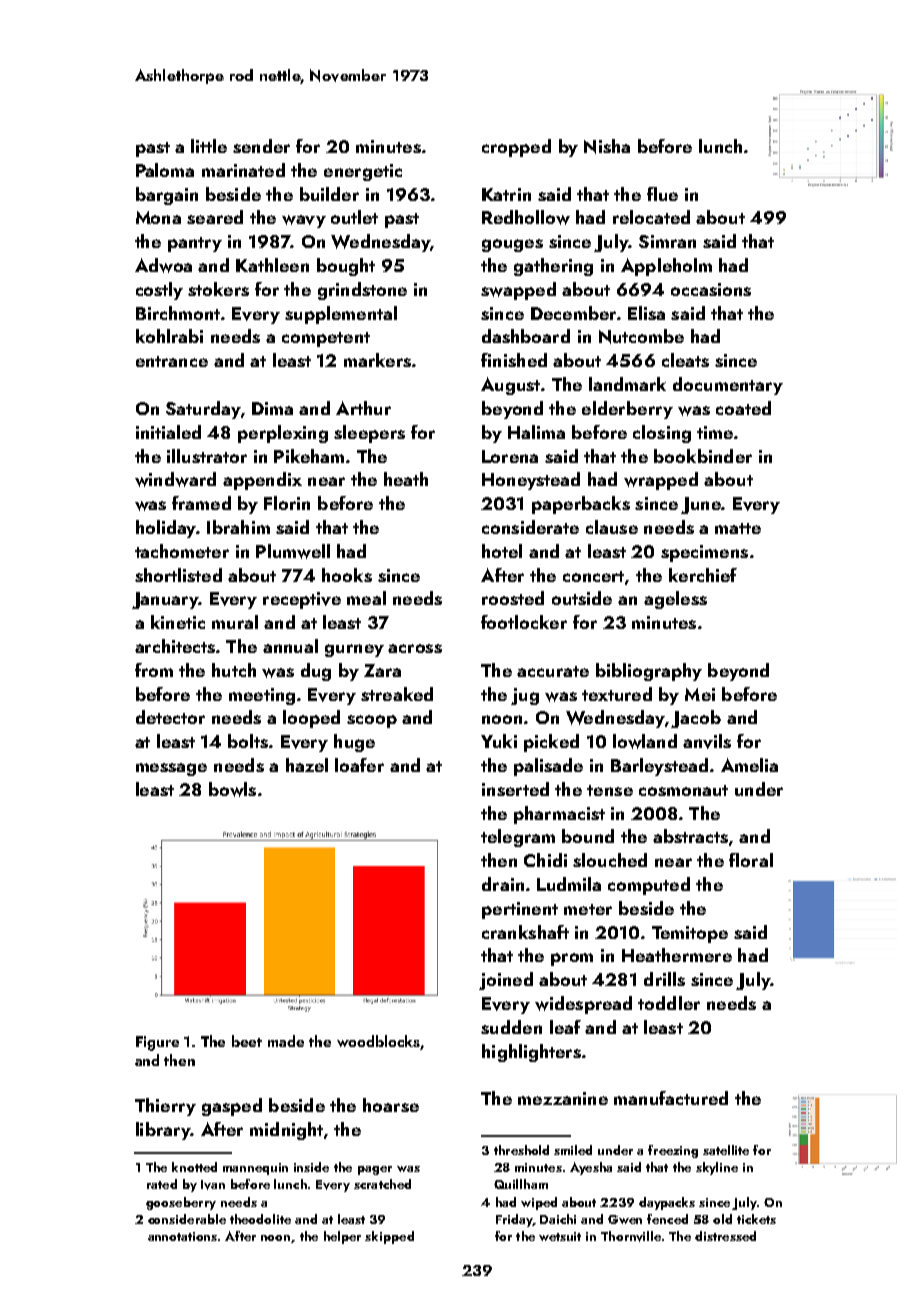 The image size is (924, 1311). Describe the element at coordinates (516, 148) in the image. I see `cropped` at that location.
